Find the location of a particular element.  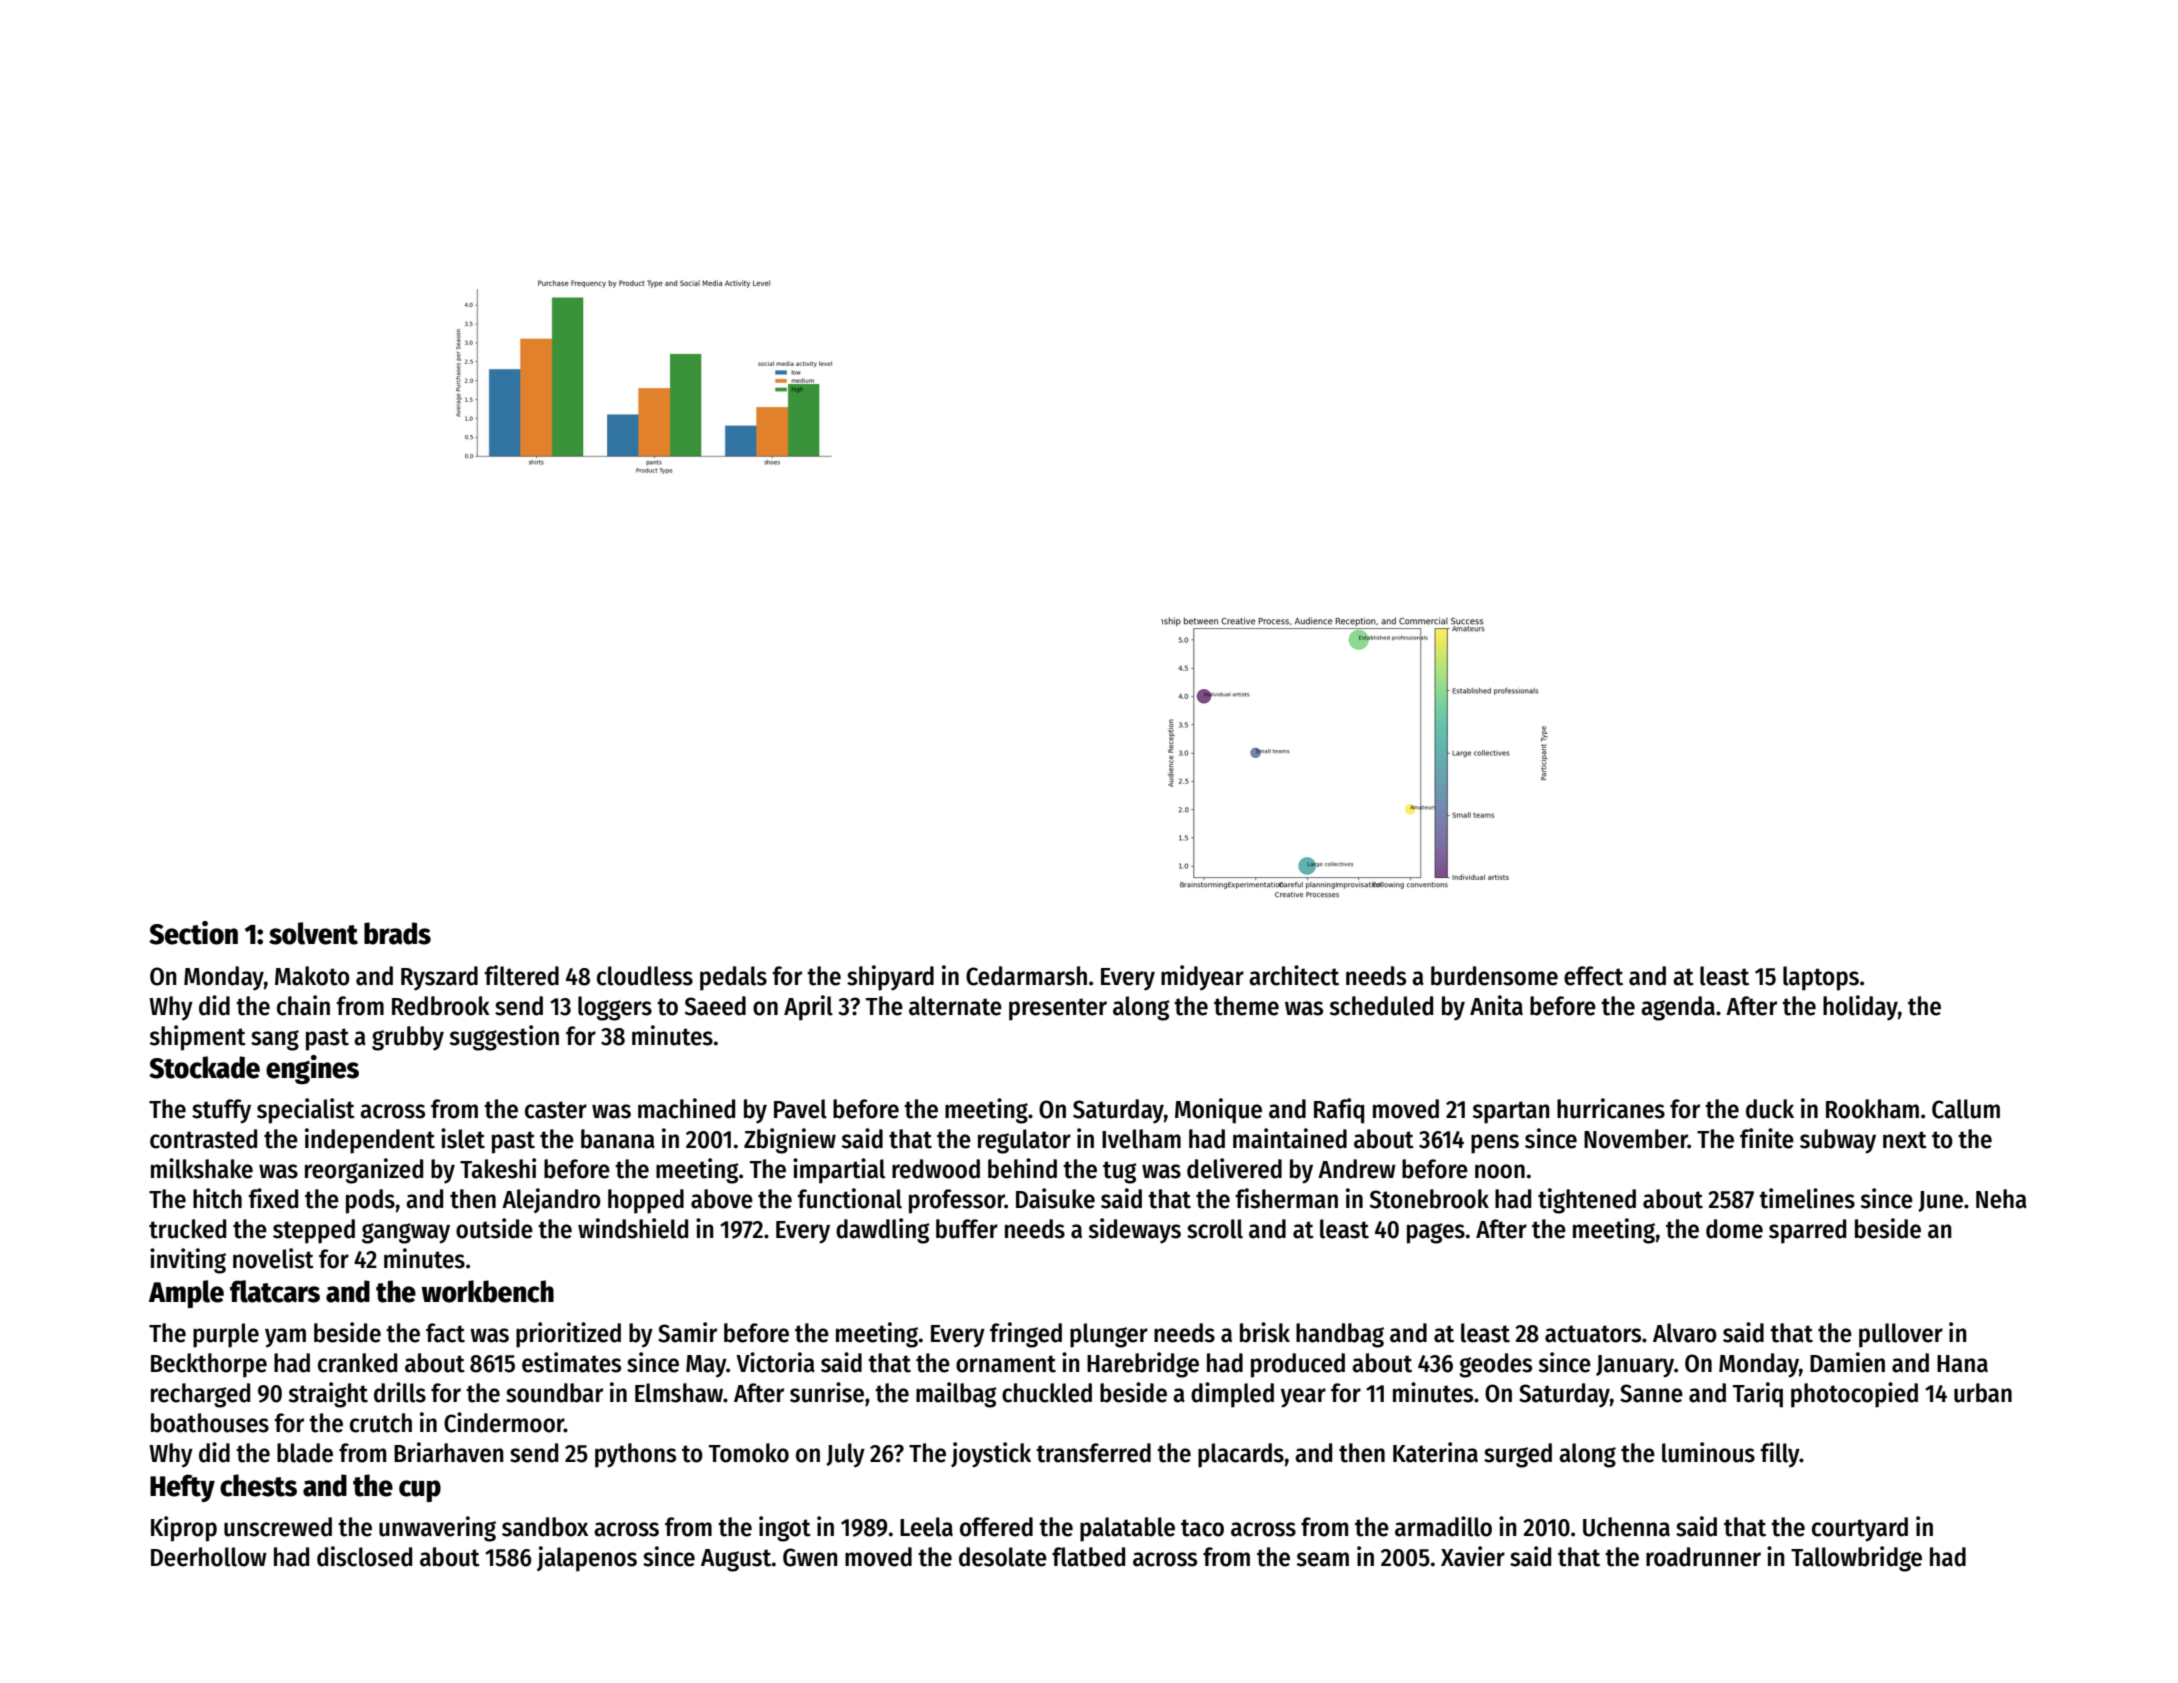

flatbed is located at coordinates (1088, 1557).
